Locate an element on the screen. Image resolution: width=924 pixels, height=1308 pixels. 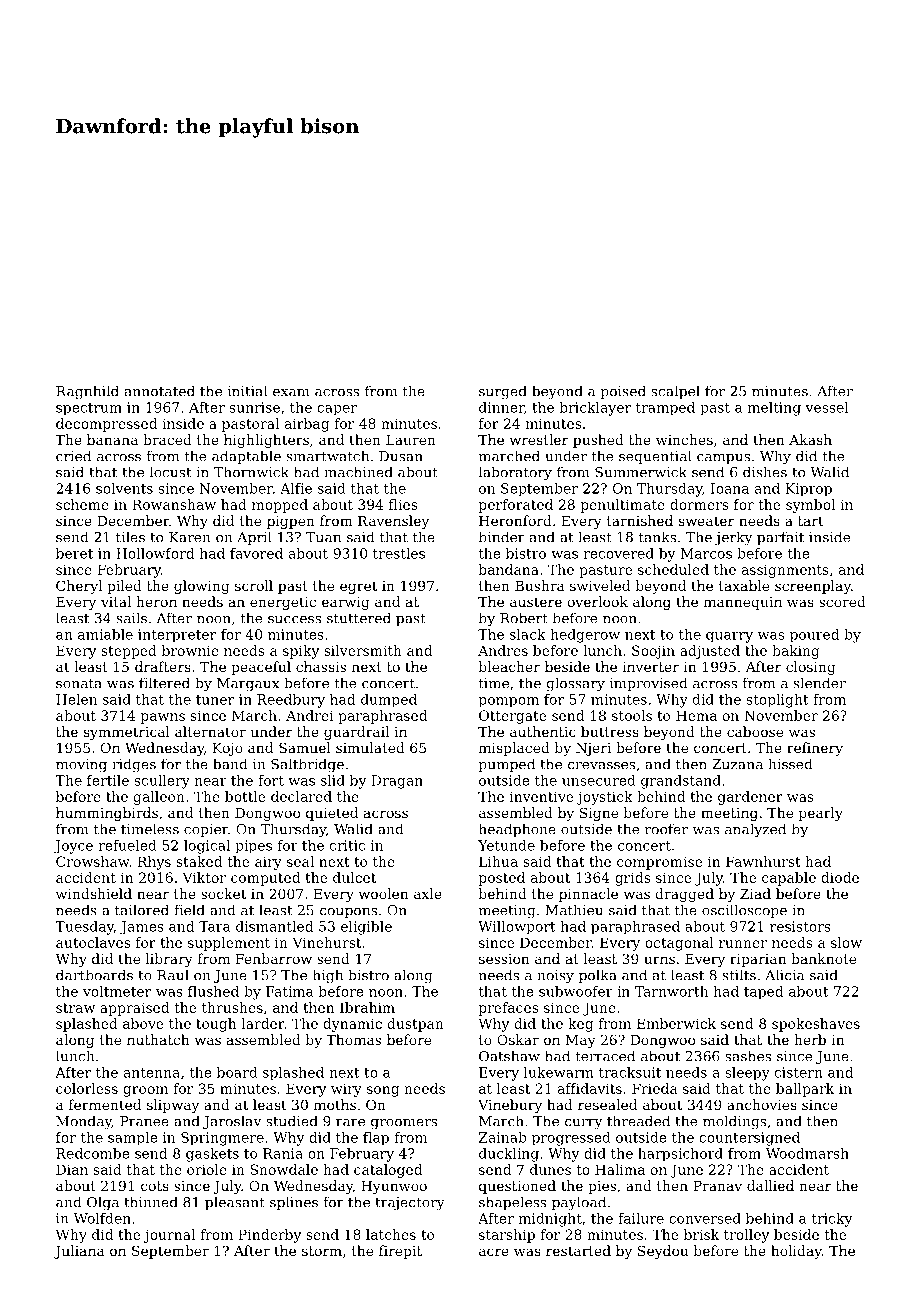
bleacher is located at coordinates (509, 666).
